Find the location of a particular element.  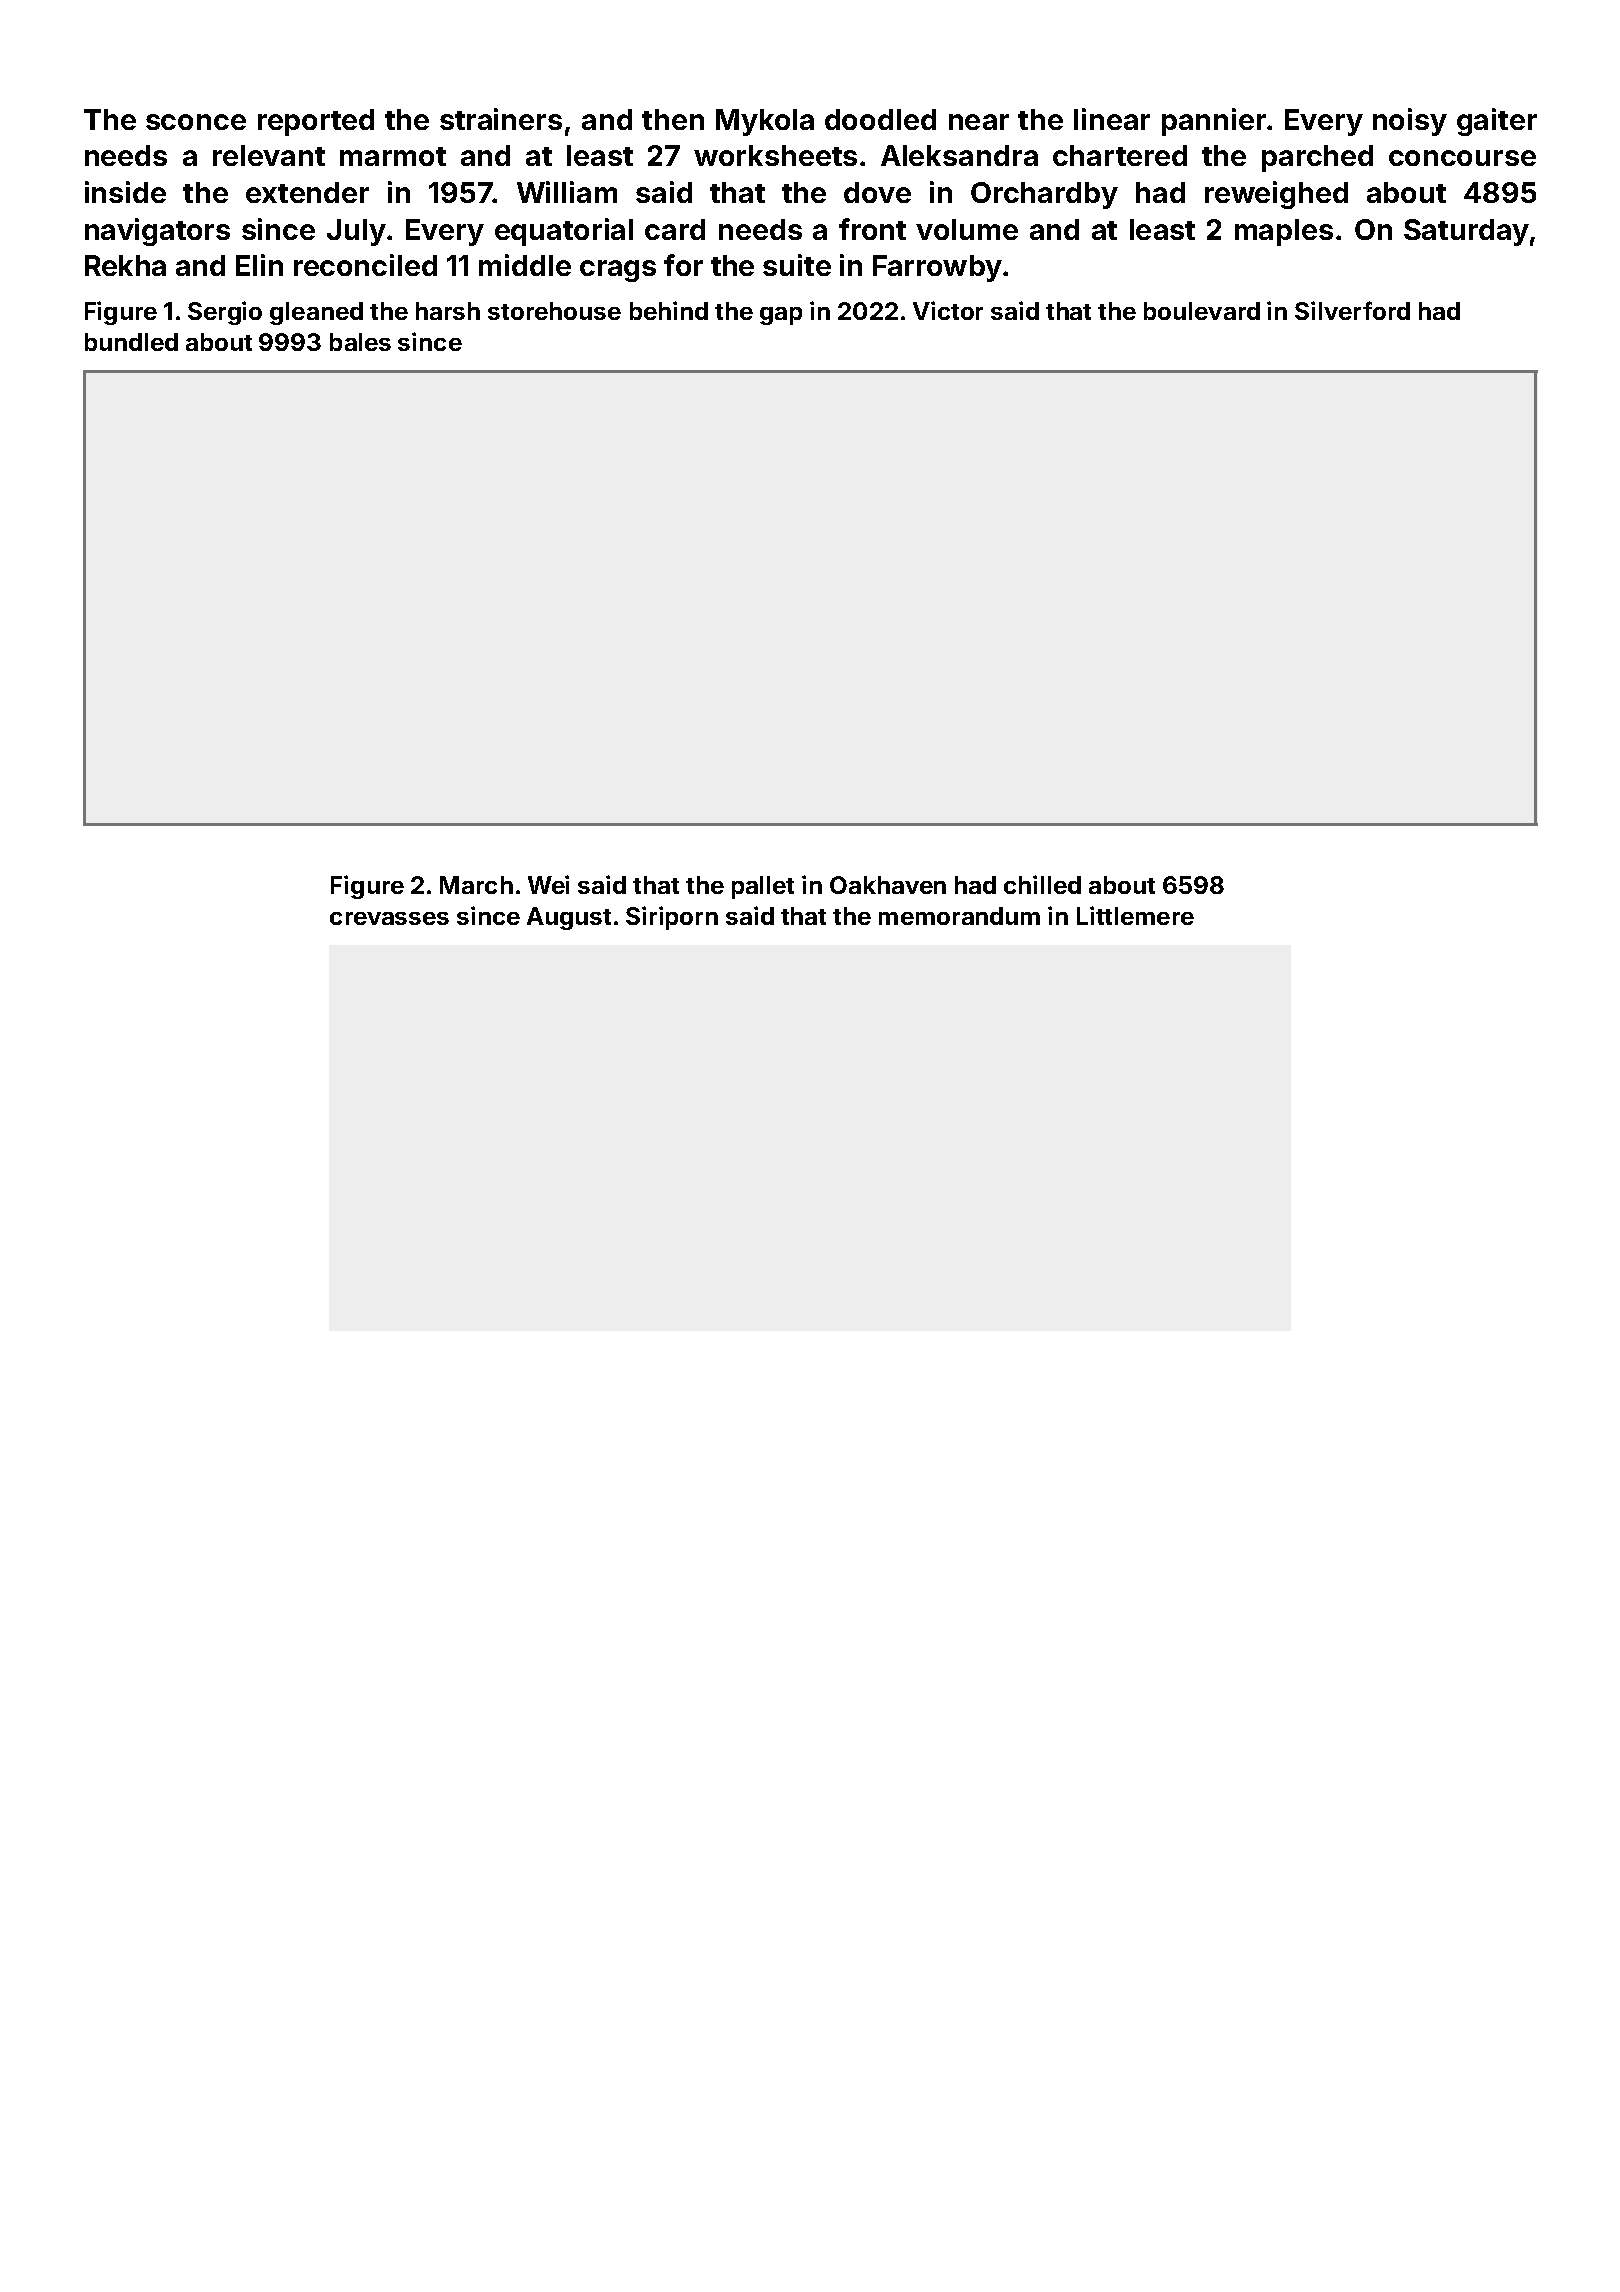

chilled is located at coordinates (1042, 884).
